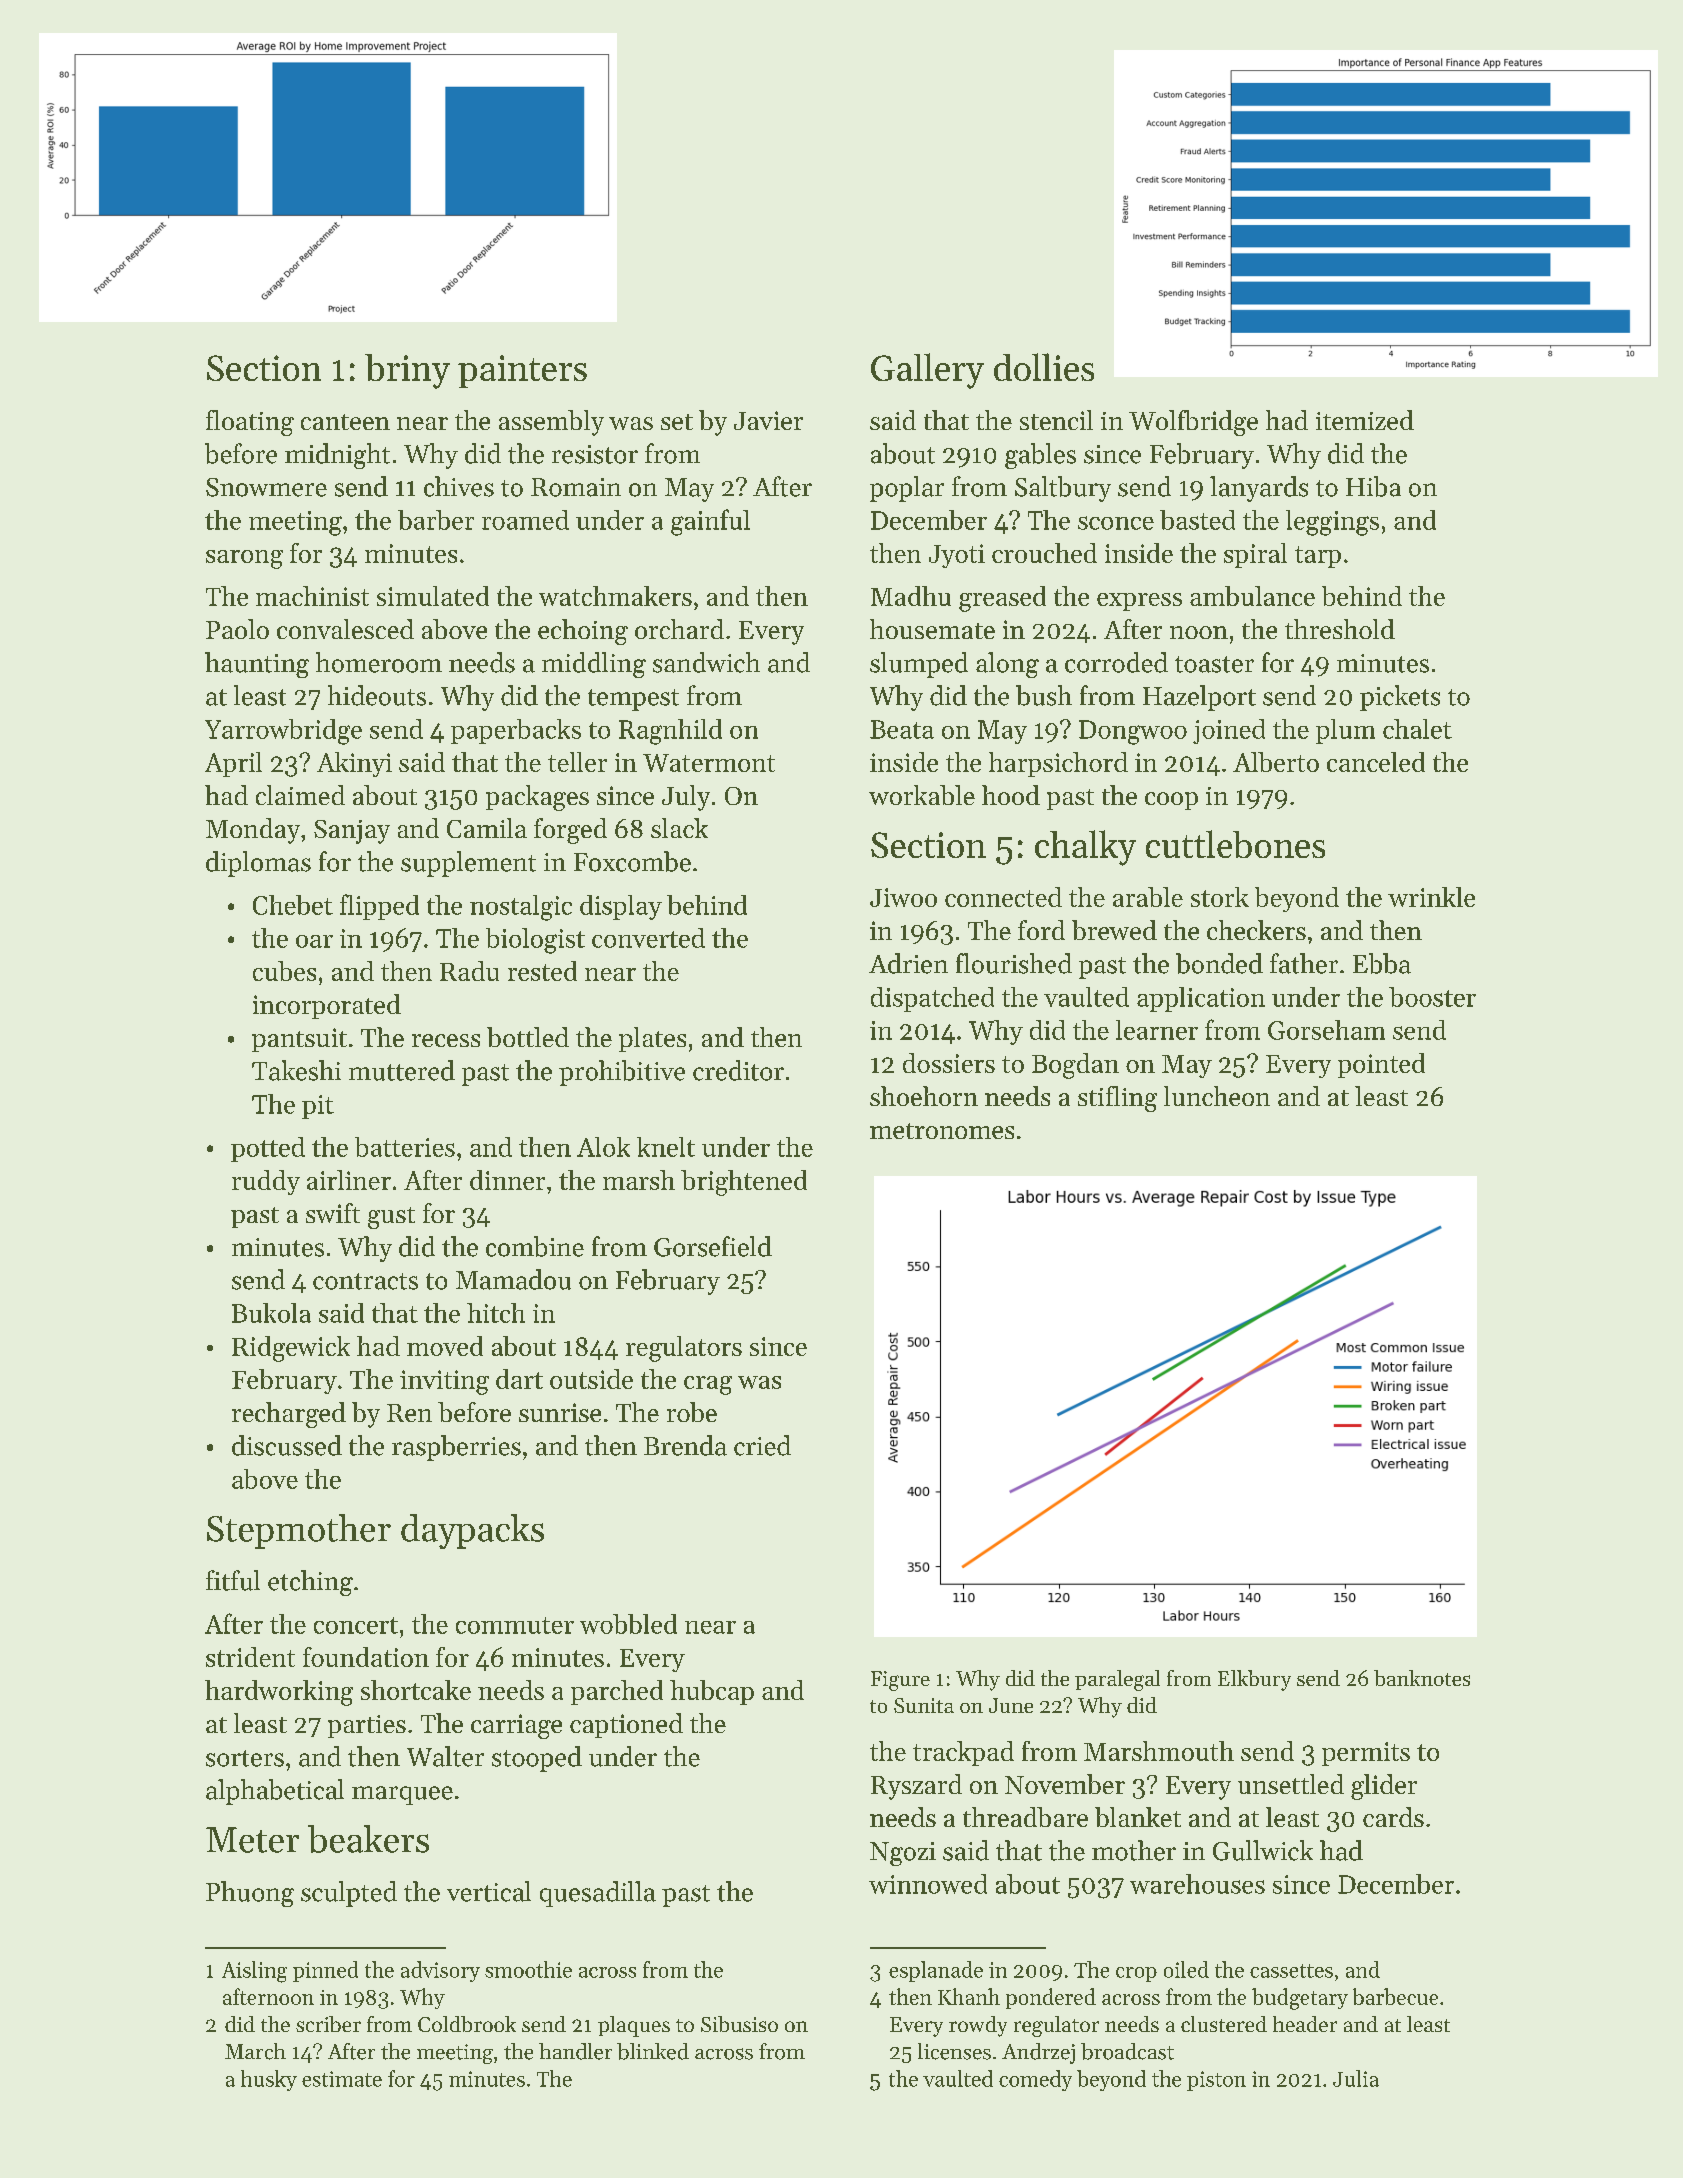 The image size is (1683, 2178). What do you see at coordinates (522, 371) in the screenshot?
I see `painters` at bounding box center [522, 371].
